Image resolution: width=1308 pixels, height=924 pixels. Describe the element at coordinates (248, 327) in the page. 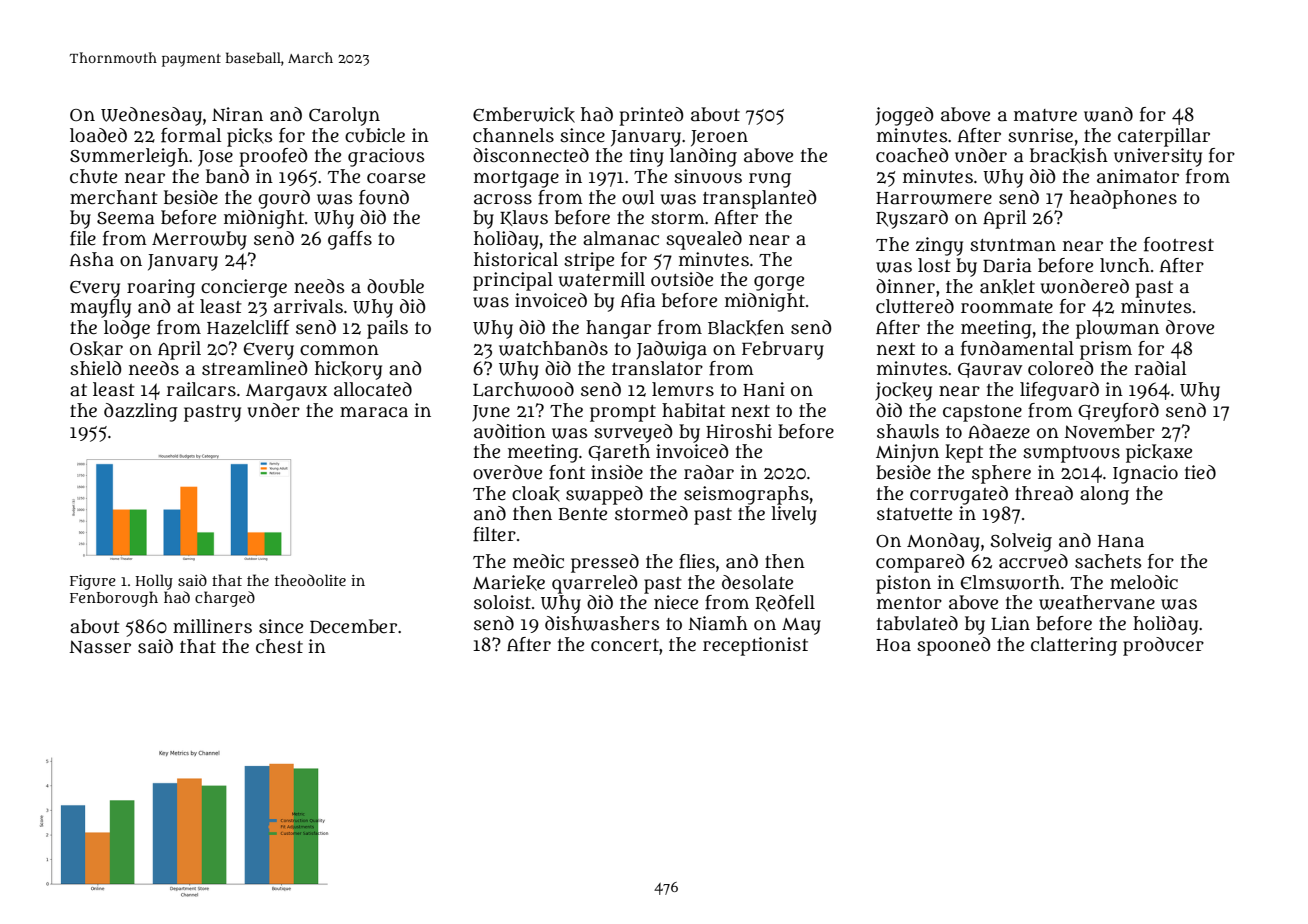

I see `Hazelcliff` at that location.
